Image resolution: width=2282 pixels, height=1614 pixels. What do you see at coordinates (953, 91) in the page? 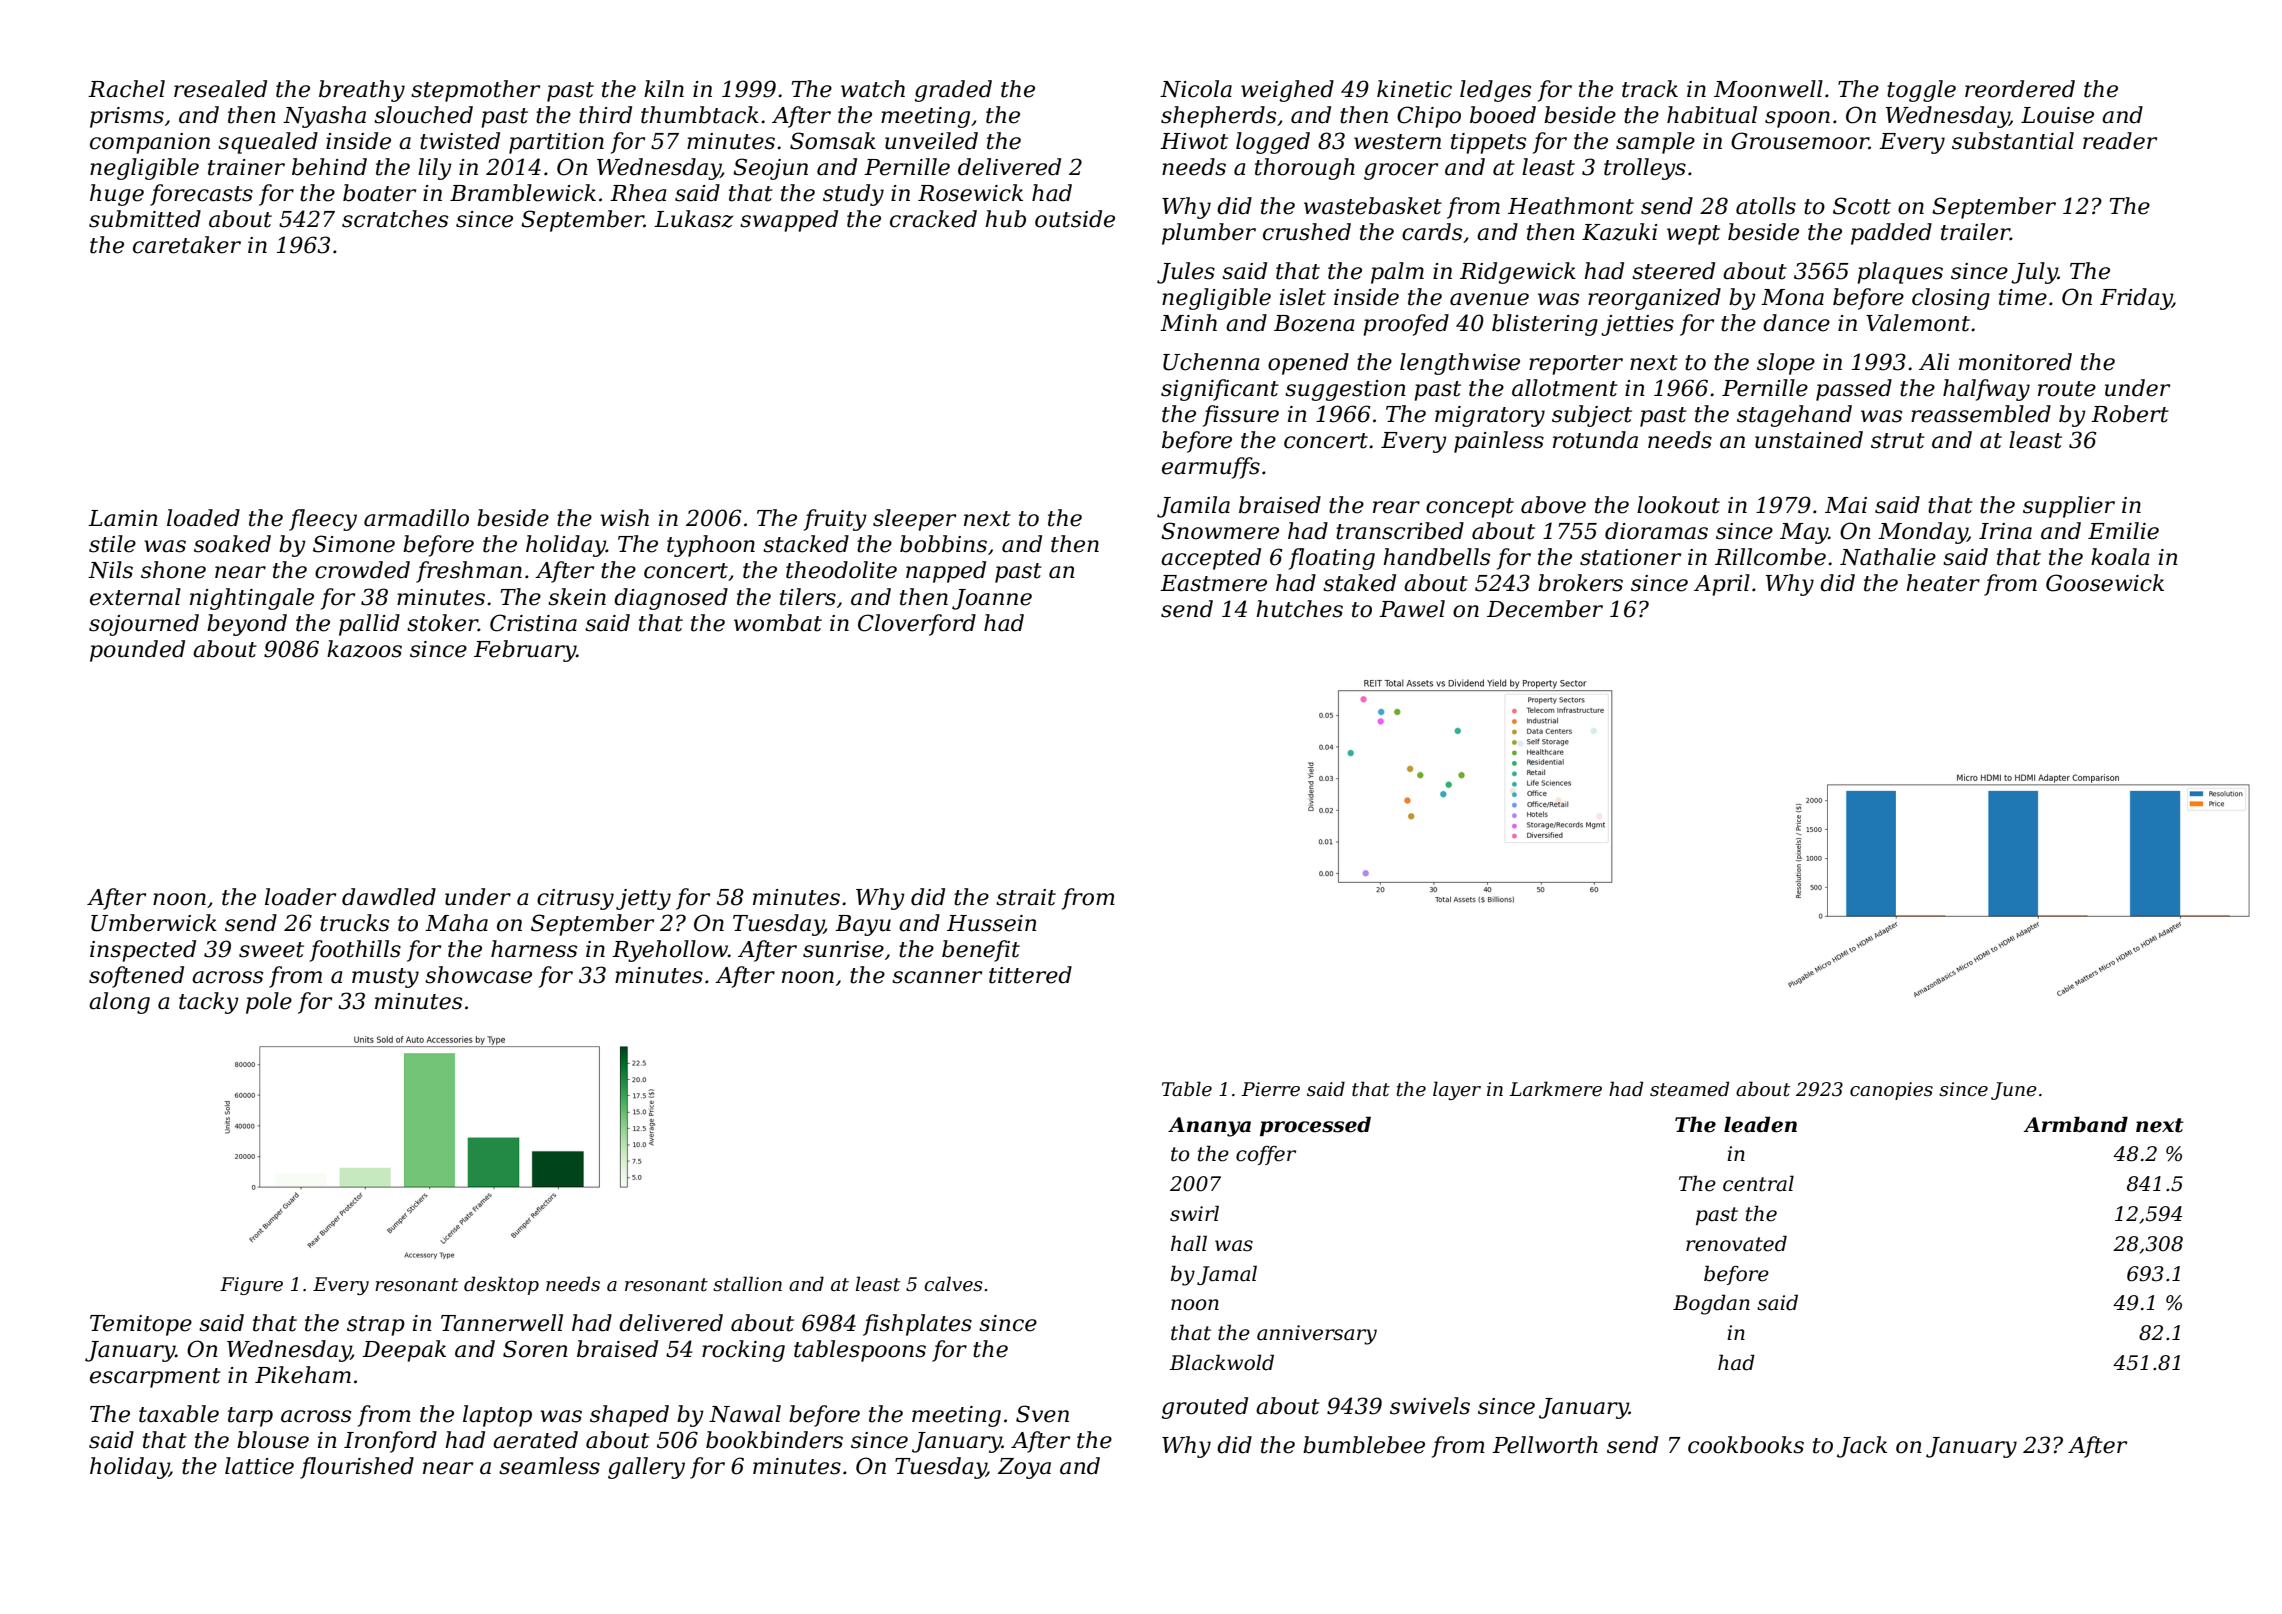
I see `graded` at bounding box center [953, 91].
